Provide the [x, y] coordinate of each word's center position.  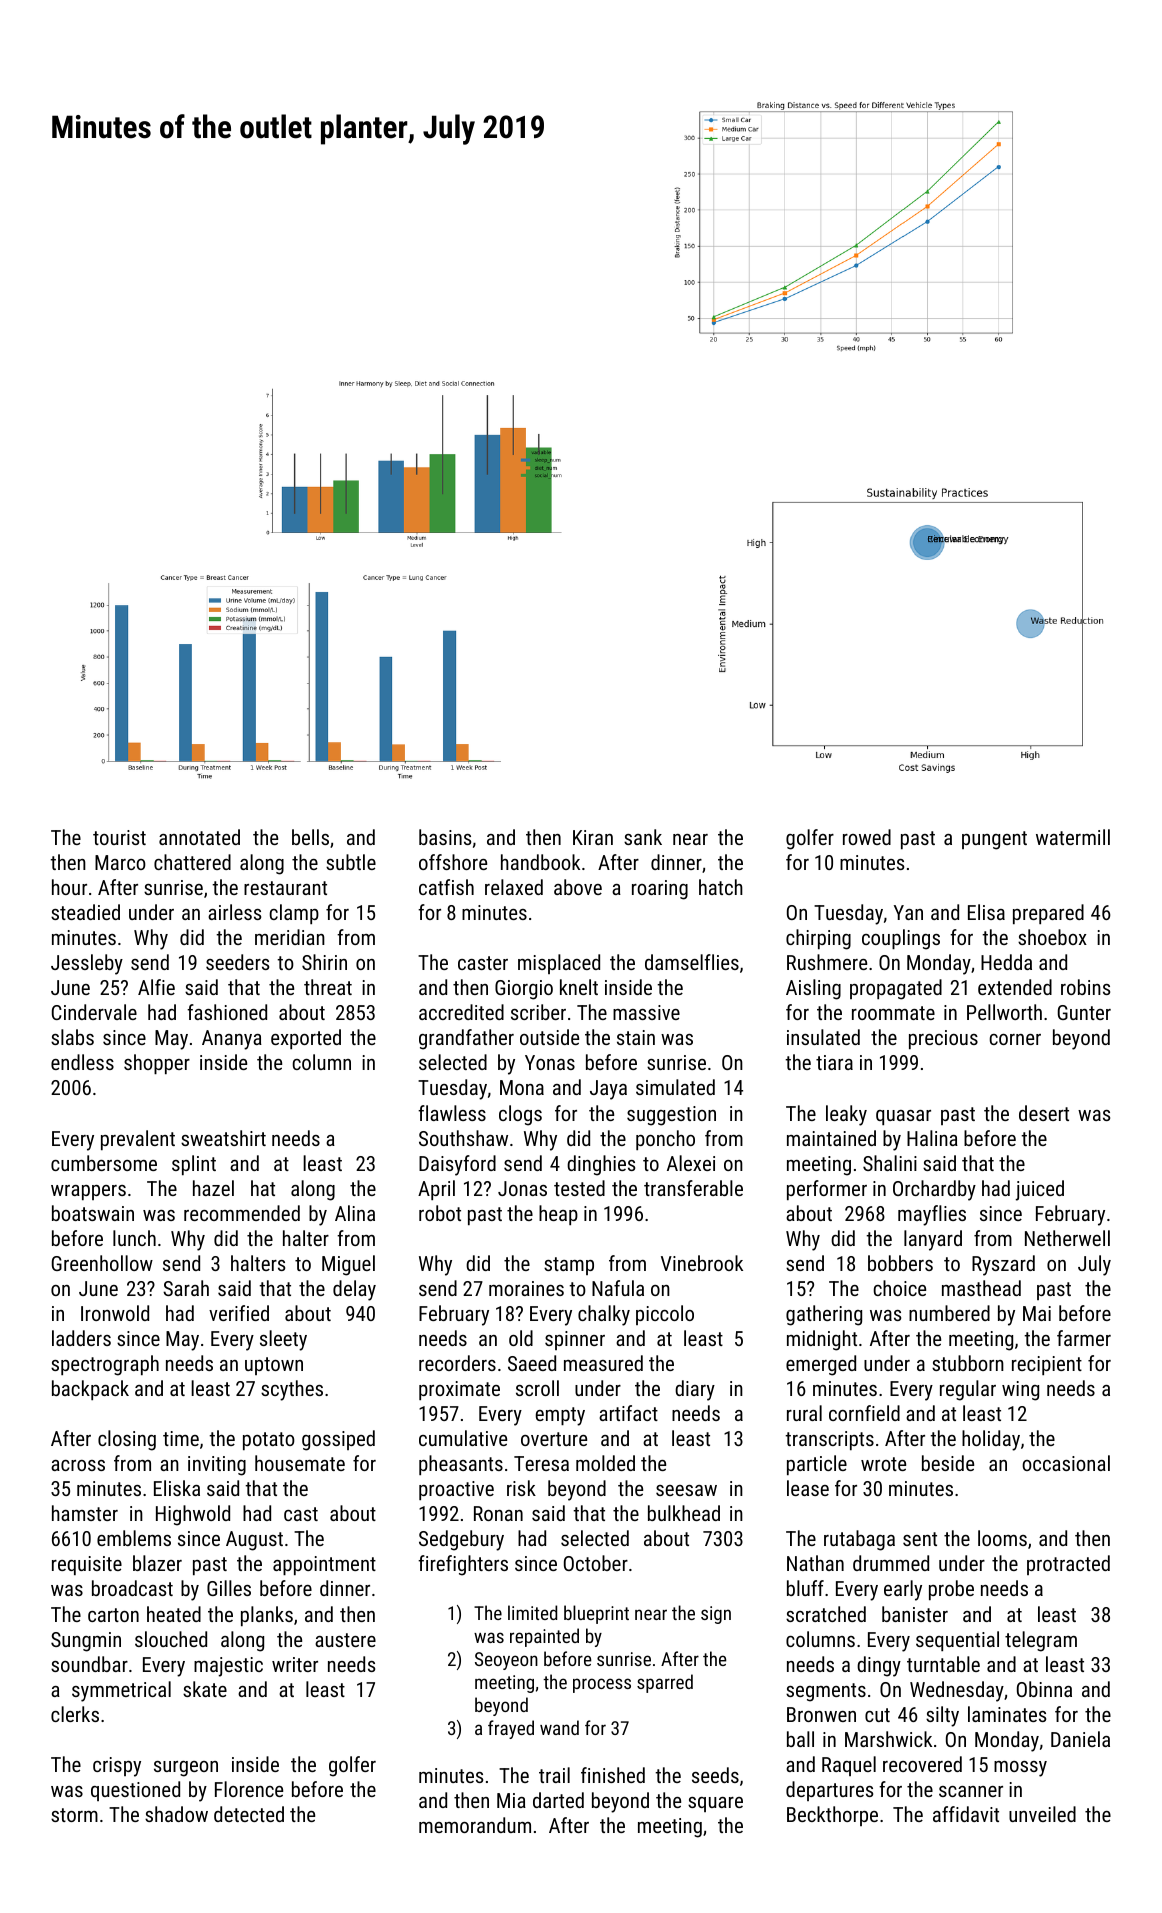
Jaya [608, 1090]
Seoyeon [506, 1661]
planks [267, 1616]
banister [915, 1614]
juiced [1040, 1190]
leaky [846, 1115]
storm [74, 1815]
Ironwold [115, 1313]
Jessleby [87, 964]
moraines [526, 1288]
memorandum [475, 1825]
